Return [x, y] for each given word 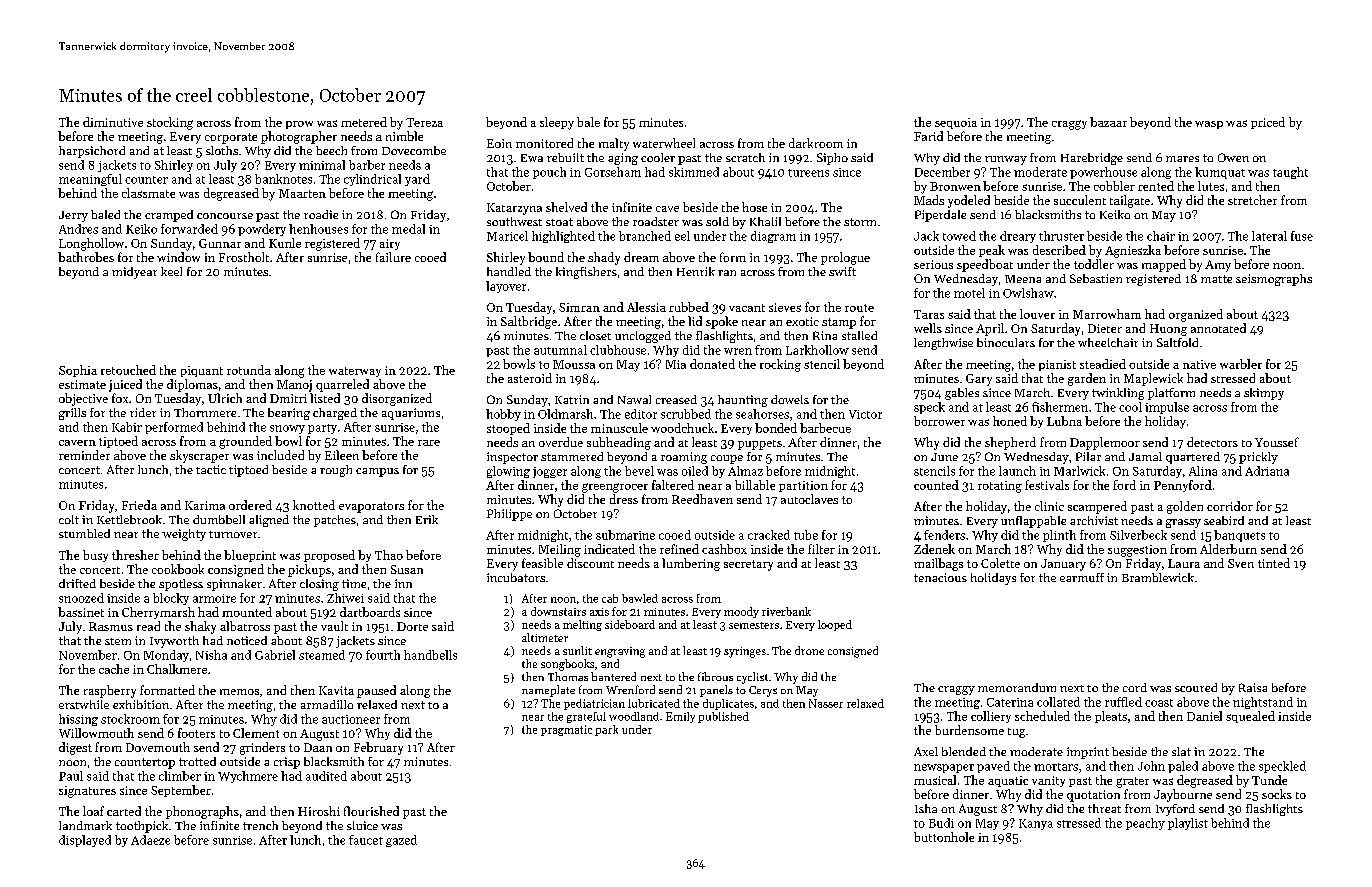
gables [962, 394]
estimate [82, 384]
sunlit [577, 650]
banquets [1239, 536]
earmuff [1082, 577]
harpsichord [92, 152]
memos [239, 692]
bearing [289, 414]
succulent [1080, 200]
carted [124, 811]
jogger [550, 472]
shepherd [1010, 443]
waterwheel [664, 143]
